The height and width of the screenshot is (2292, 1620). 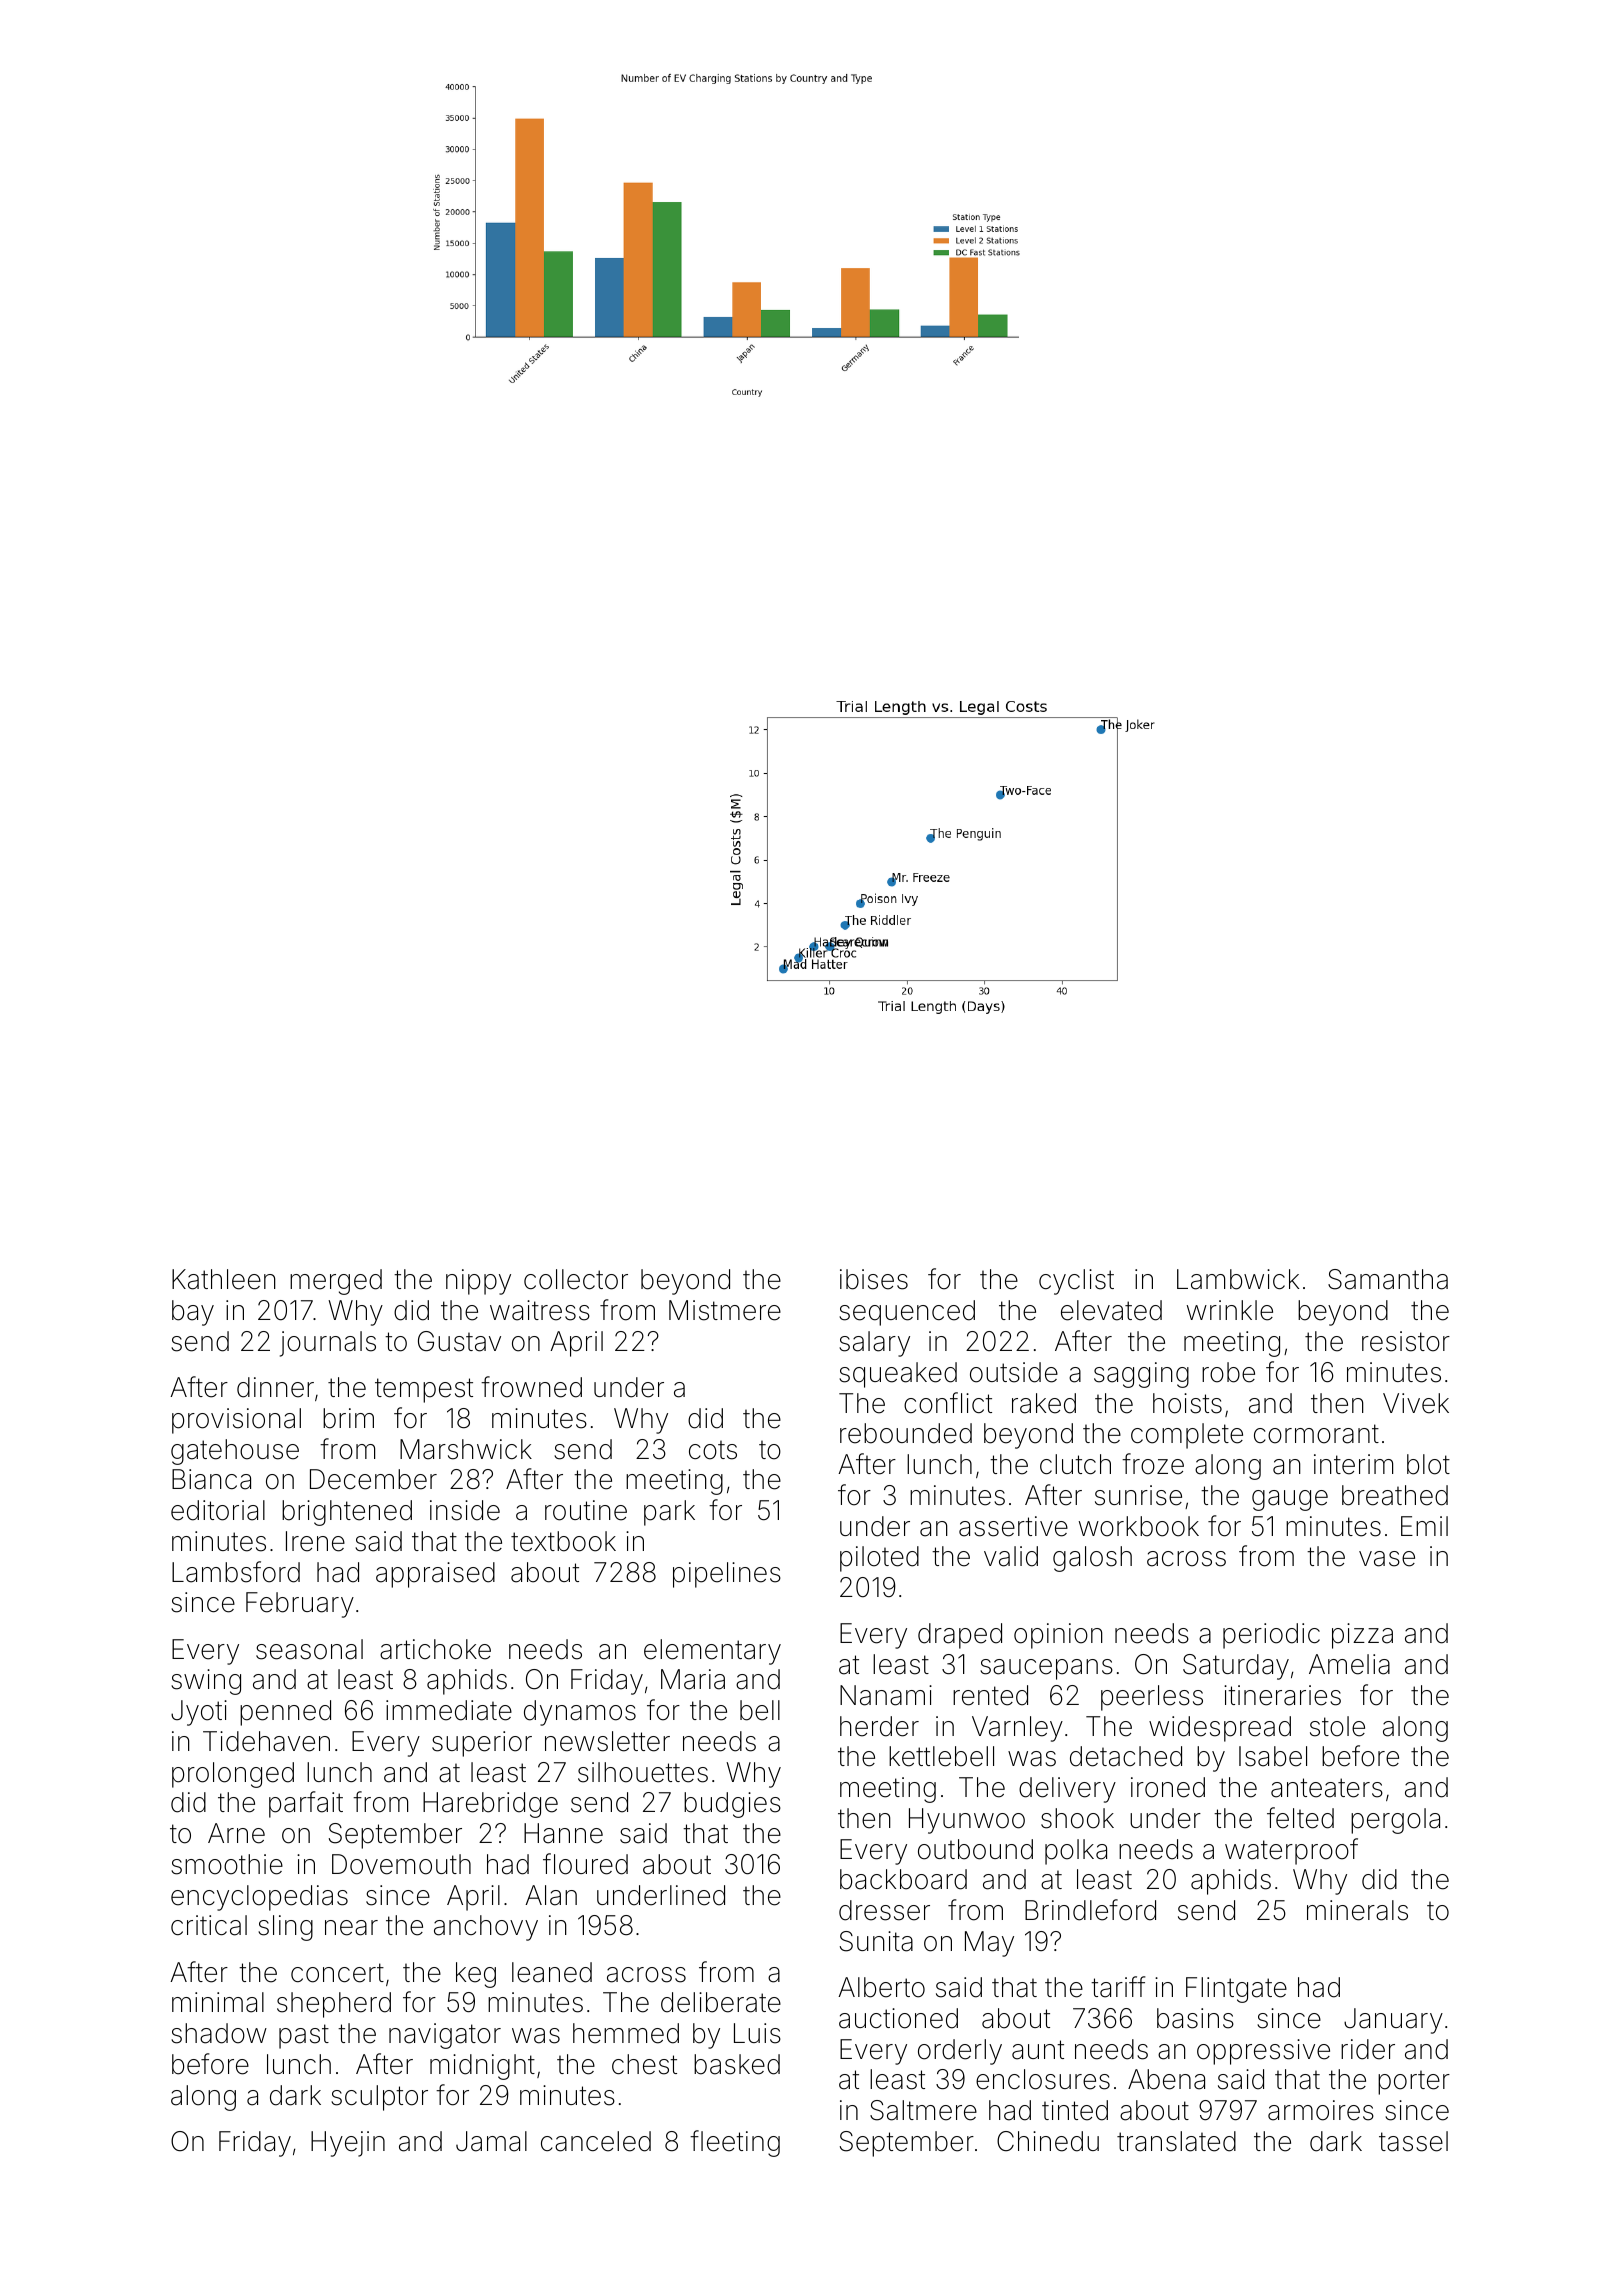 I want to click on anteaters, so click(x=1327, y=1788).
